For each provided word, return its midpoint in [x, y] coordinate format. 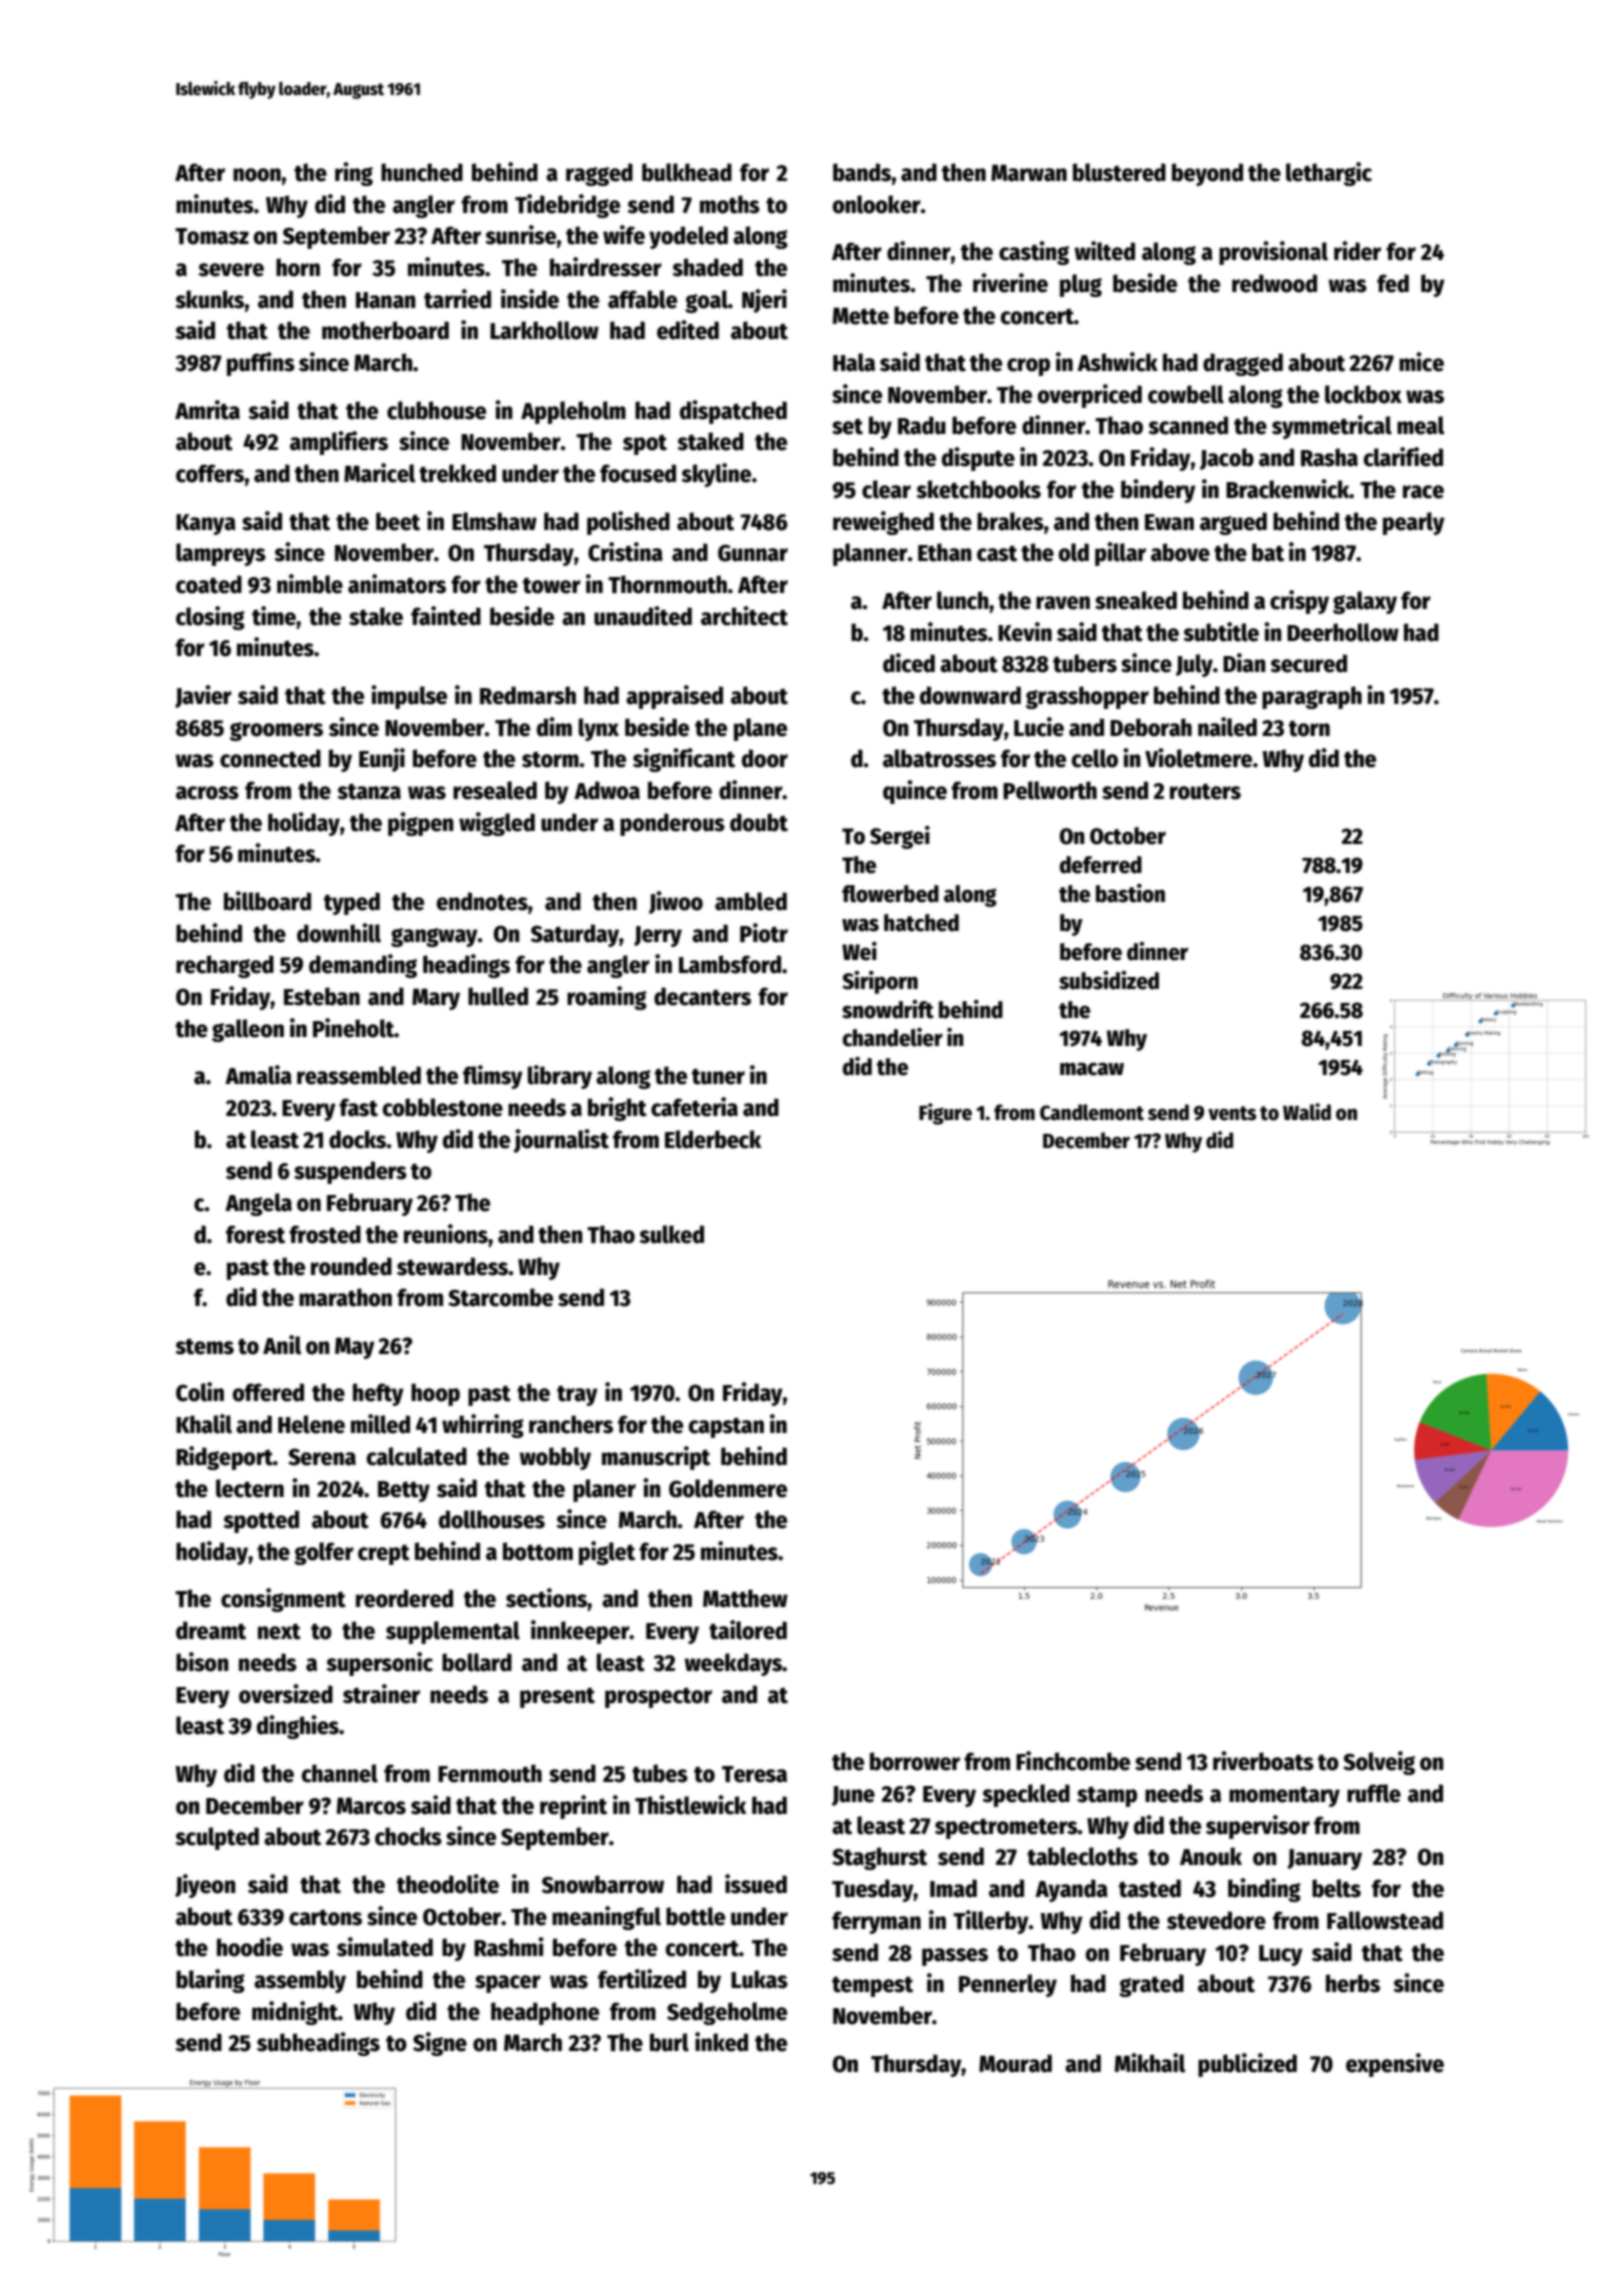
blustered [1119, 172]
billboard [267, 901]
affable [642, 299]
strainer [381, 1694]
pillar [1120, 554]
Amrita [207, 410]
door [765, 758]
